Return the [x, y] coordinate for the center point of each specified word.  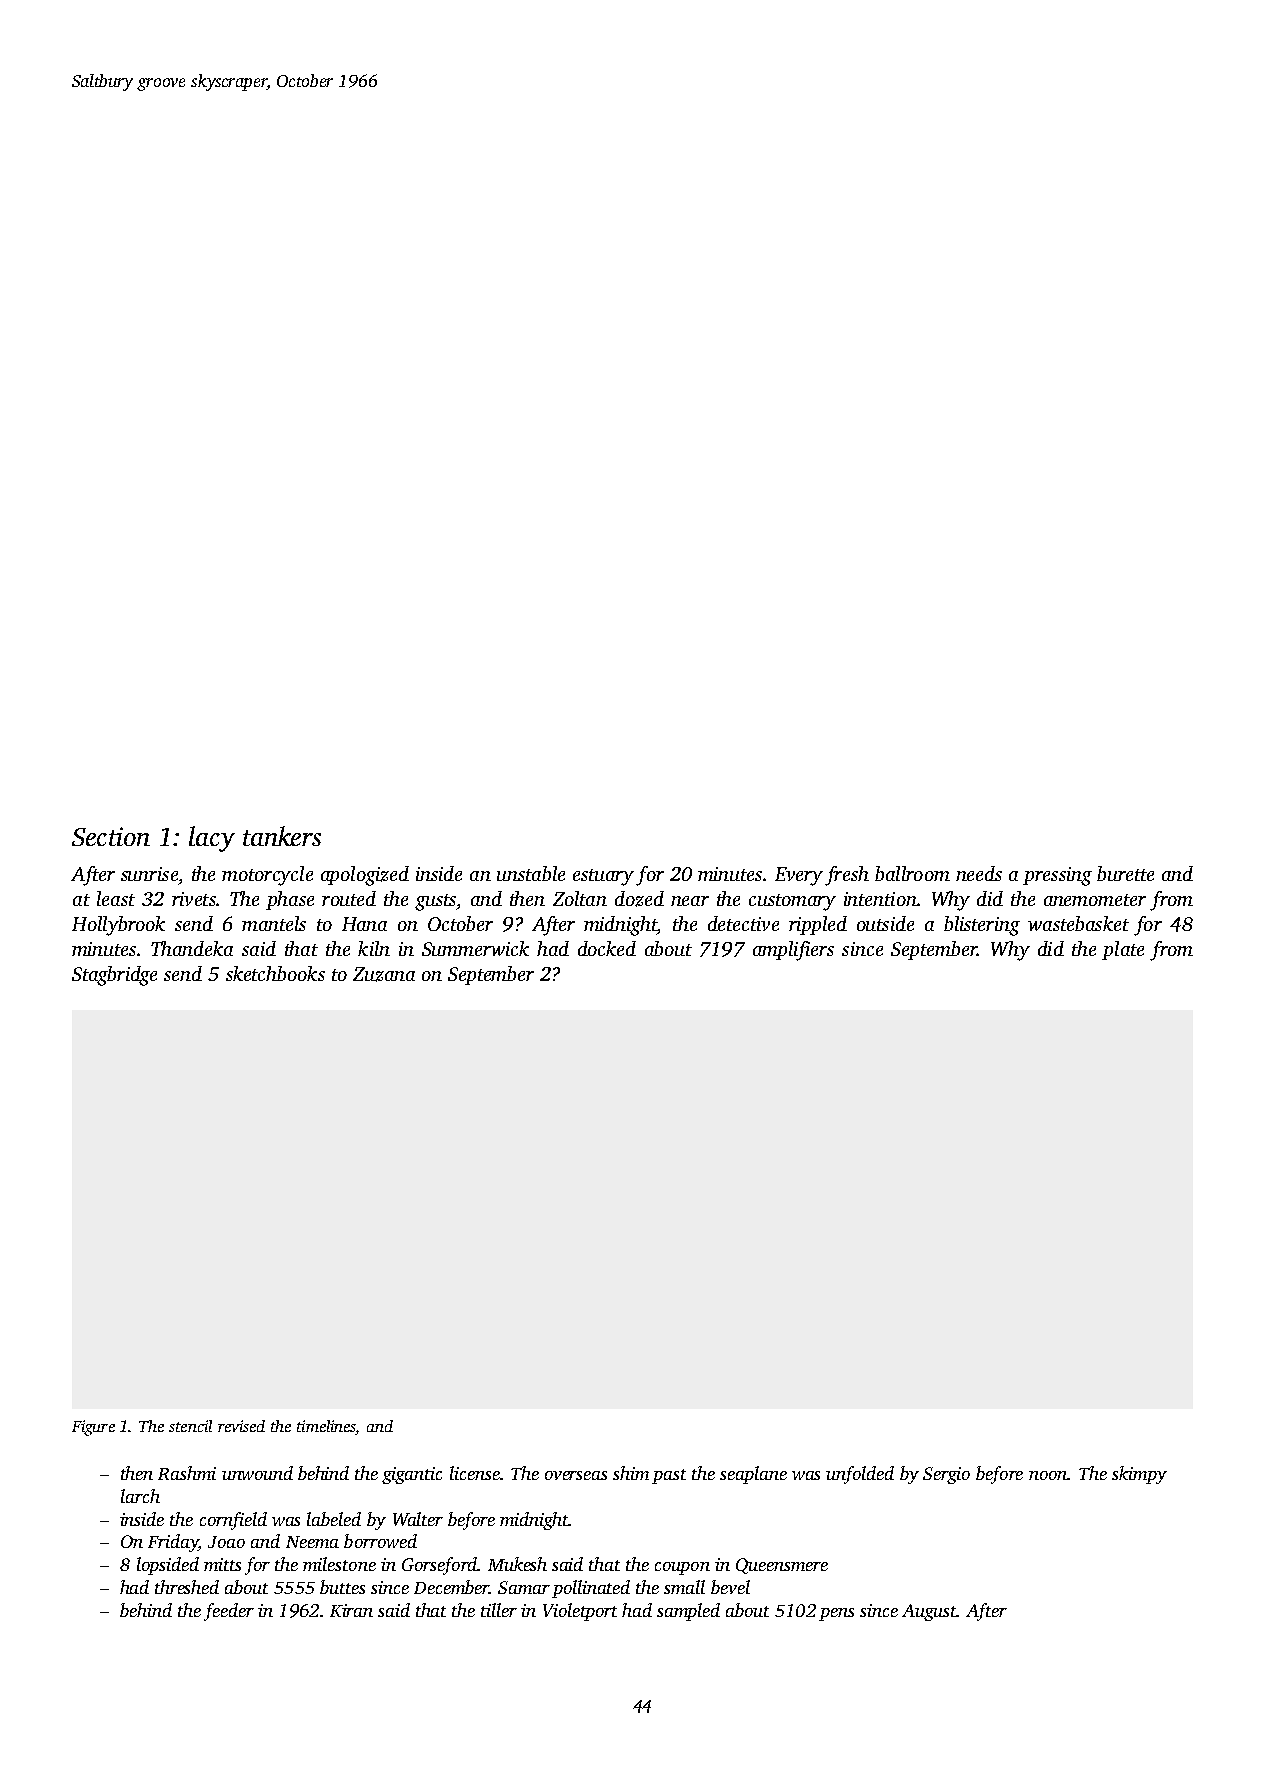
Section [111, 836]
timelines [327, 1427]
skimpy [1139, 1475]
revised [241, 1426]
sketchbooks [275, 973]
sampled [688, 1612]
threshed [187, 1587]
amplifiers [793, 951]
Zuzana [384, 974]
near [690, 901]
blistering [982, 926]
